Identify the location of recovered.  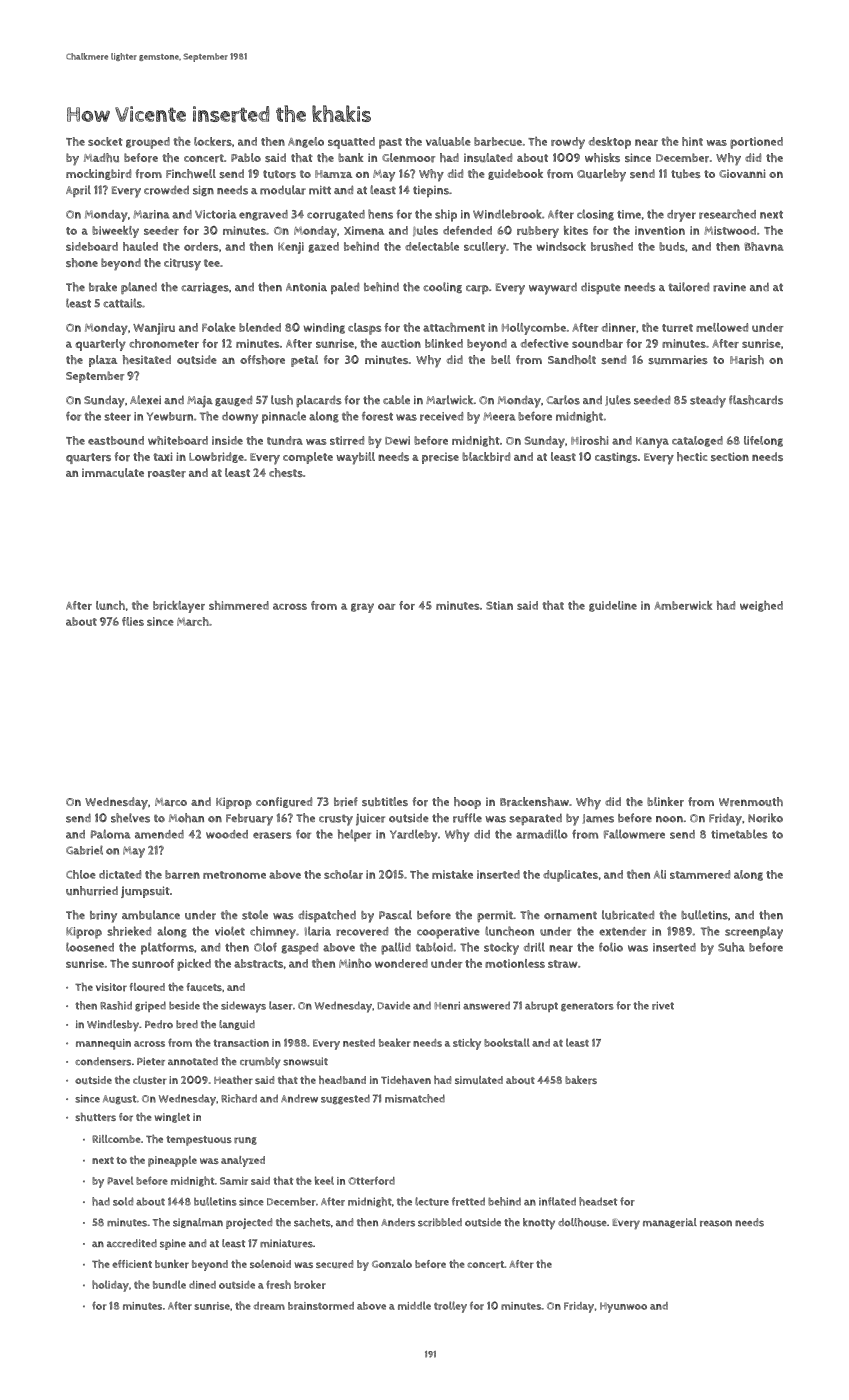
(362, 931).
